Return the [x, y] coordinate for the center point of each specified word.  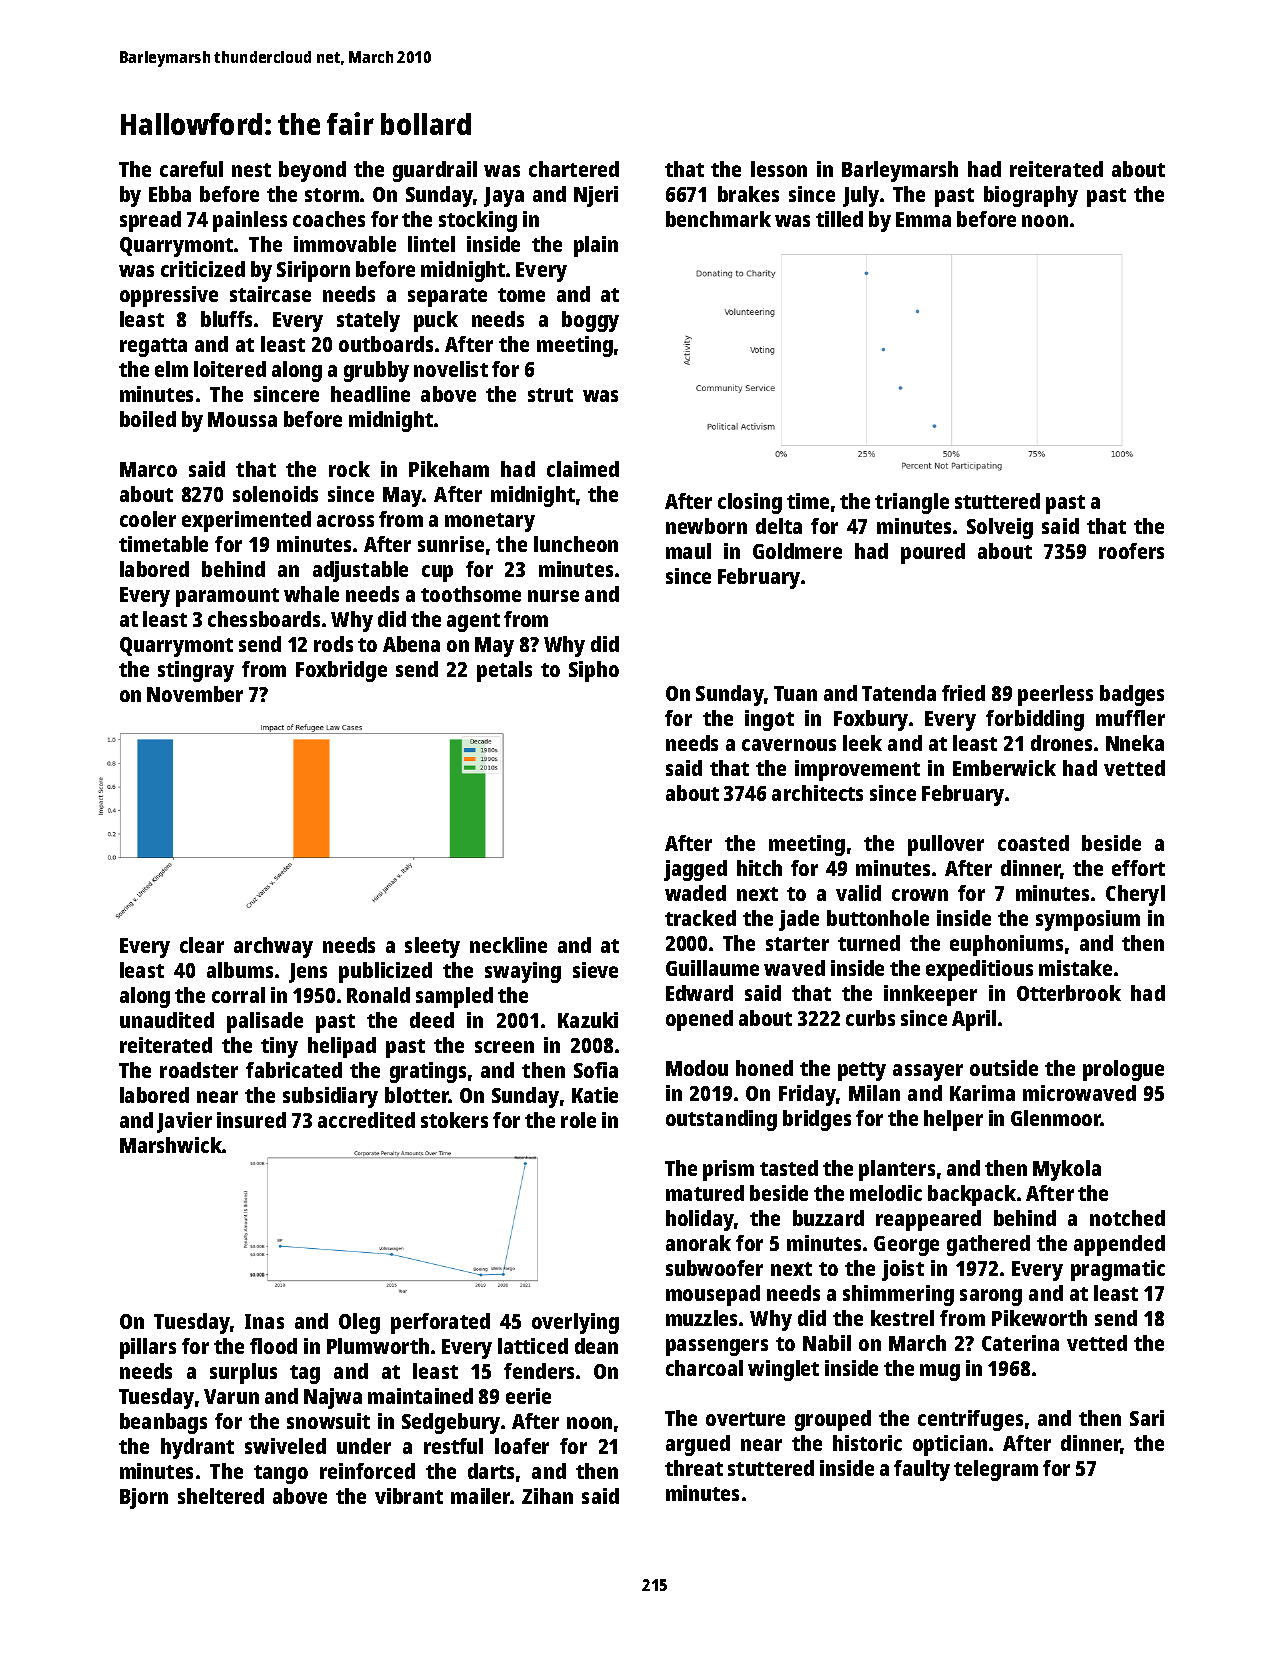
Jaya [504, 197]
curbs [870, 1018]
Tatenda [899, 693]
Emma [923, 219]
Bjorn [144, 1498]
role [578, 1120]
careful [191, 169]
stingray [196, 671]
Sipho [594, 671]
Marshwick [171, 1145]
